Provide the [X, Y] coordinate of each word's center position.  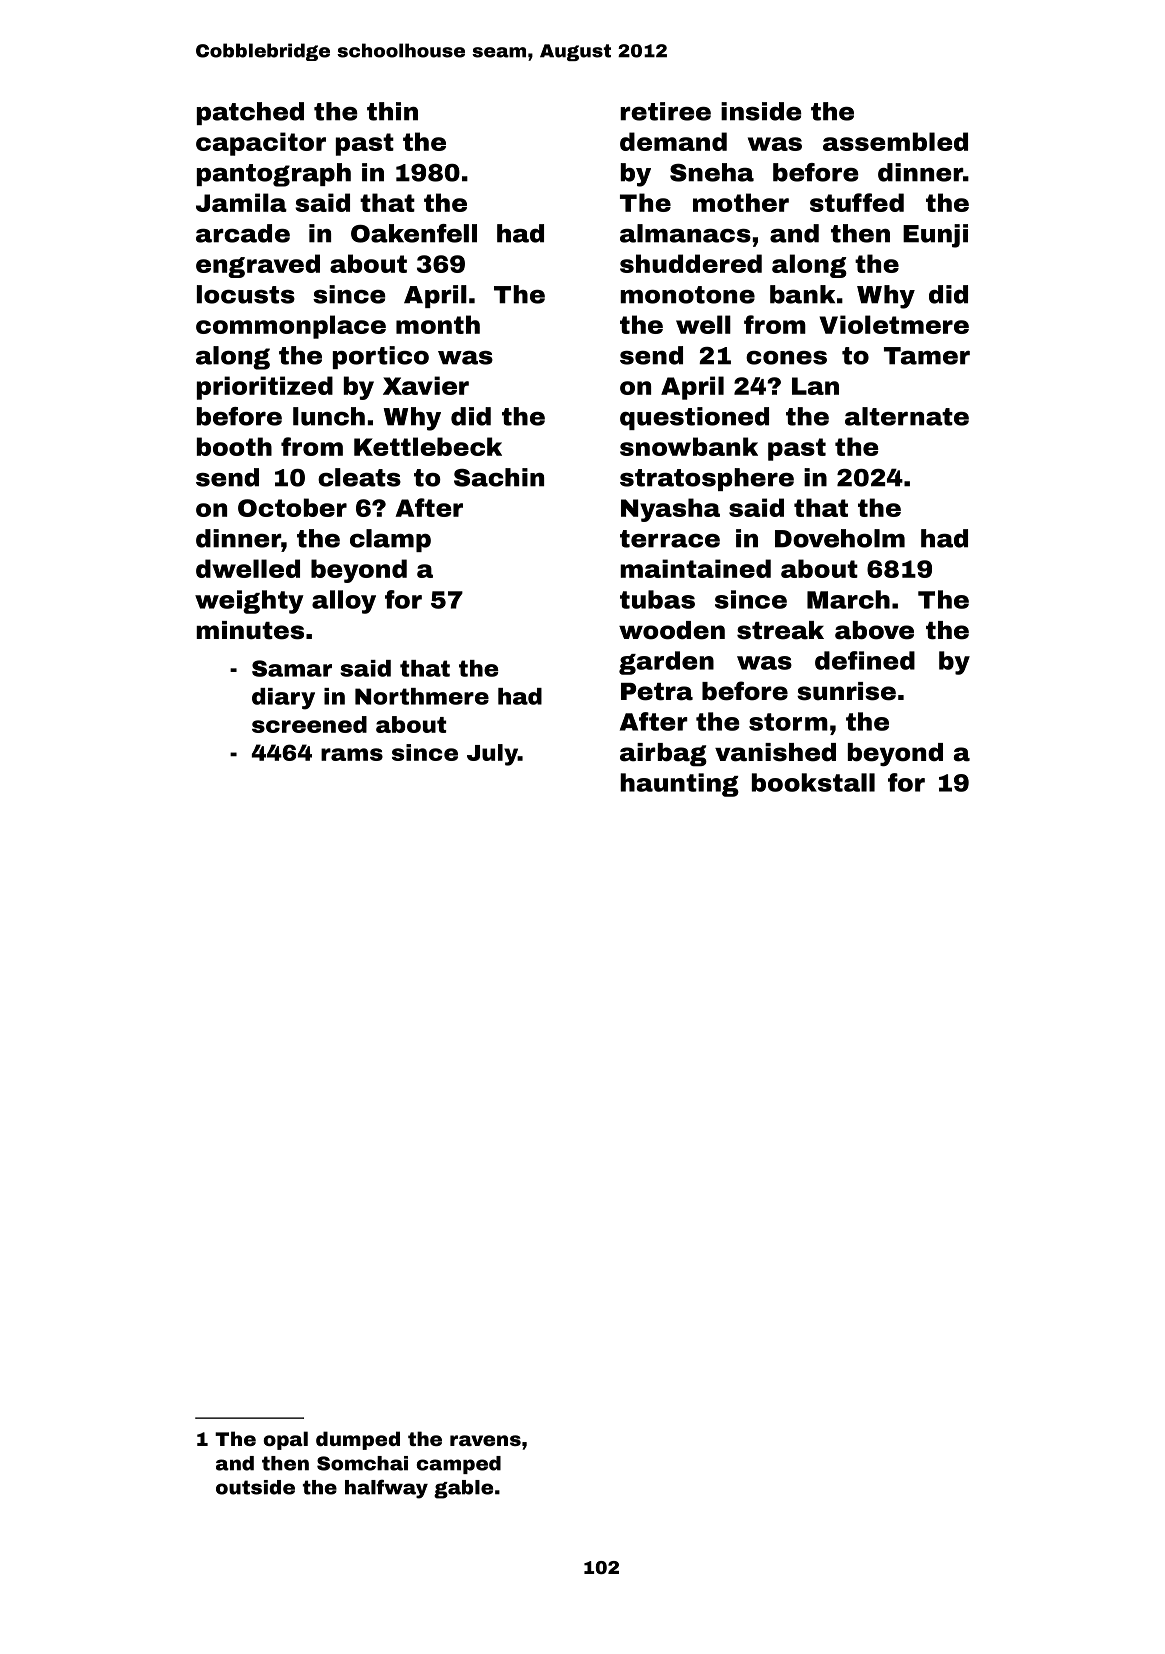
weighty [249, 602]
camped [459, 1465]
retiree [665, 111]
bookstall [813, 782]
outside [255, 1487]
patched [250, 113]
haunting [679, 785]
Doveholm [840, 538]
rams [352, 754]
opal [285, 1440]
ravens [485, 1440]
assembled [895, 141]
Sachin [499, 477]
